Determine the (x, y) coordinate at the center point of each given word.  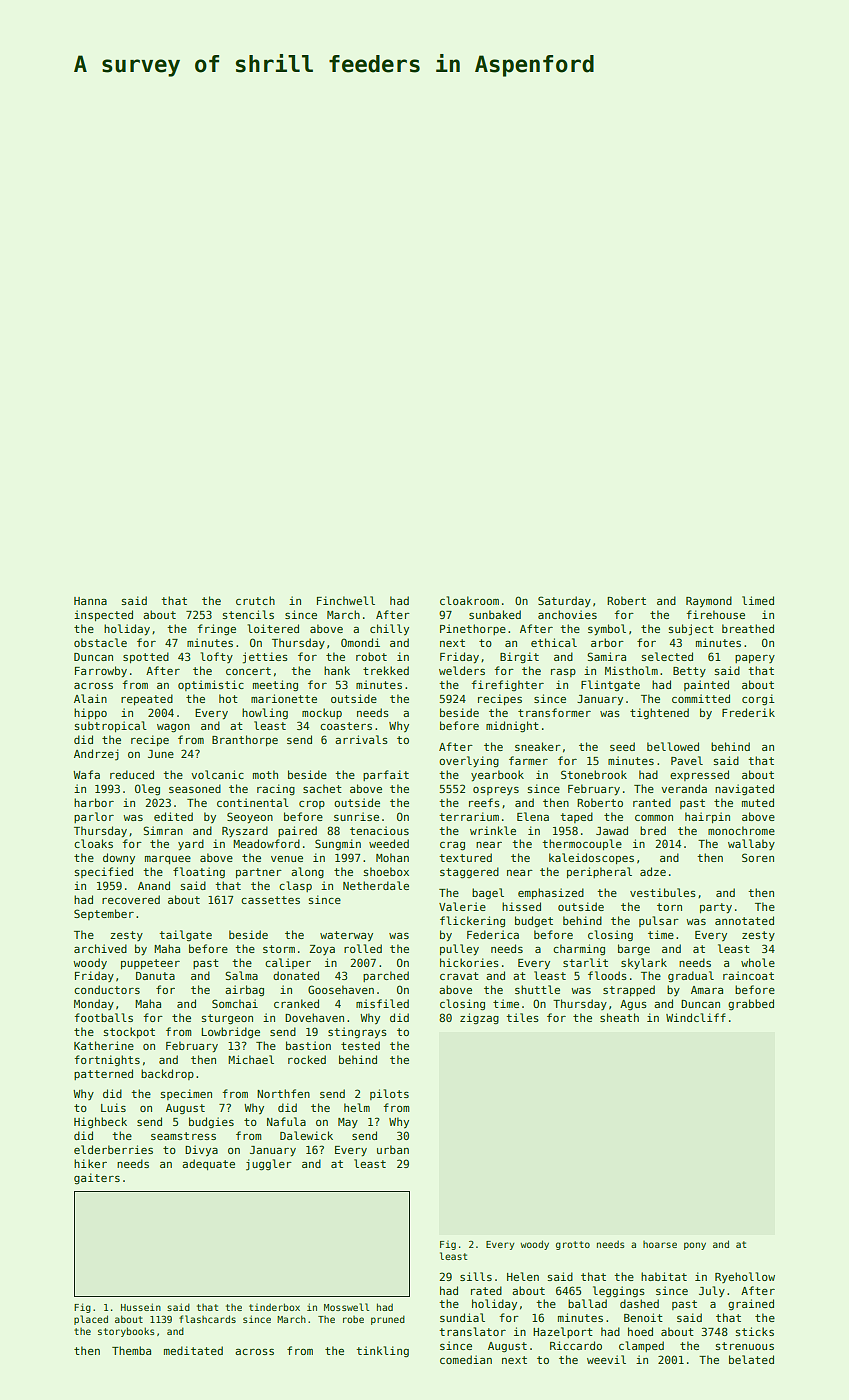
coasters (346, 726)
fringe (216, 630)
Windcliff (696, 1017)
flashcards (207, 1319)
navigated (744, 790)
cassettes (270, 900)
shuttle (537, 989)
